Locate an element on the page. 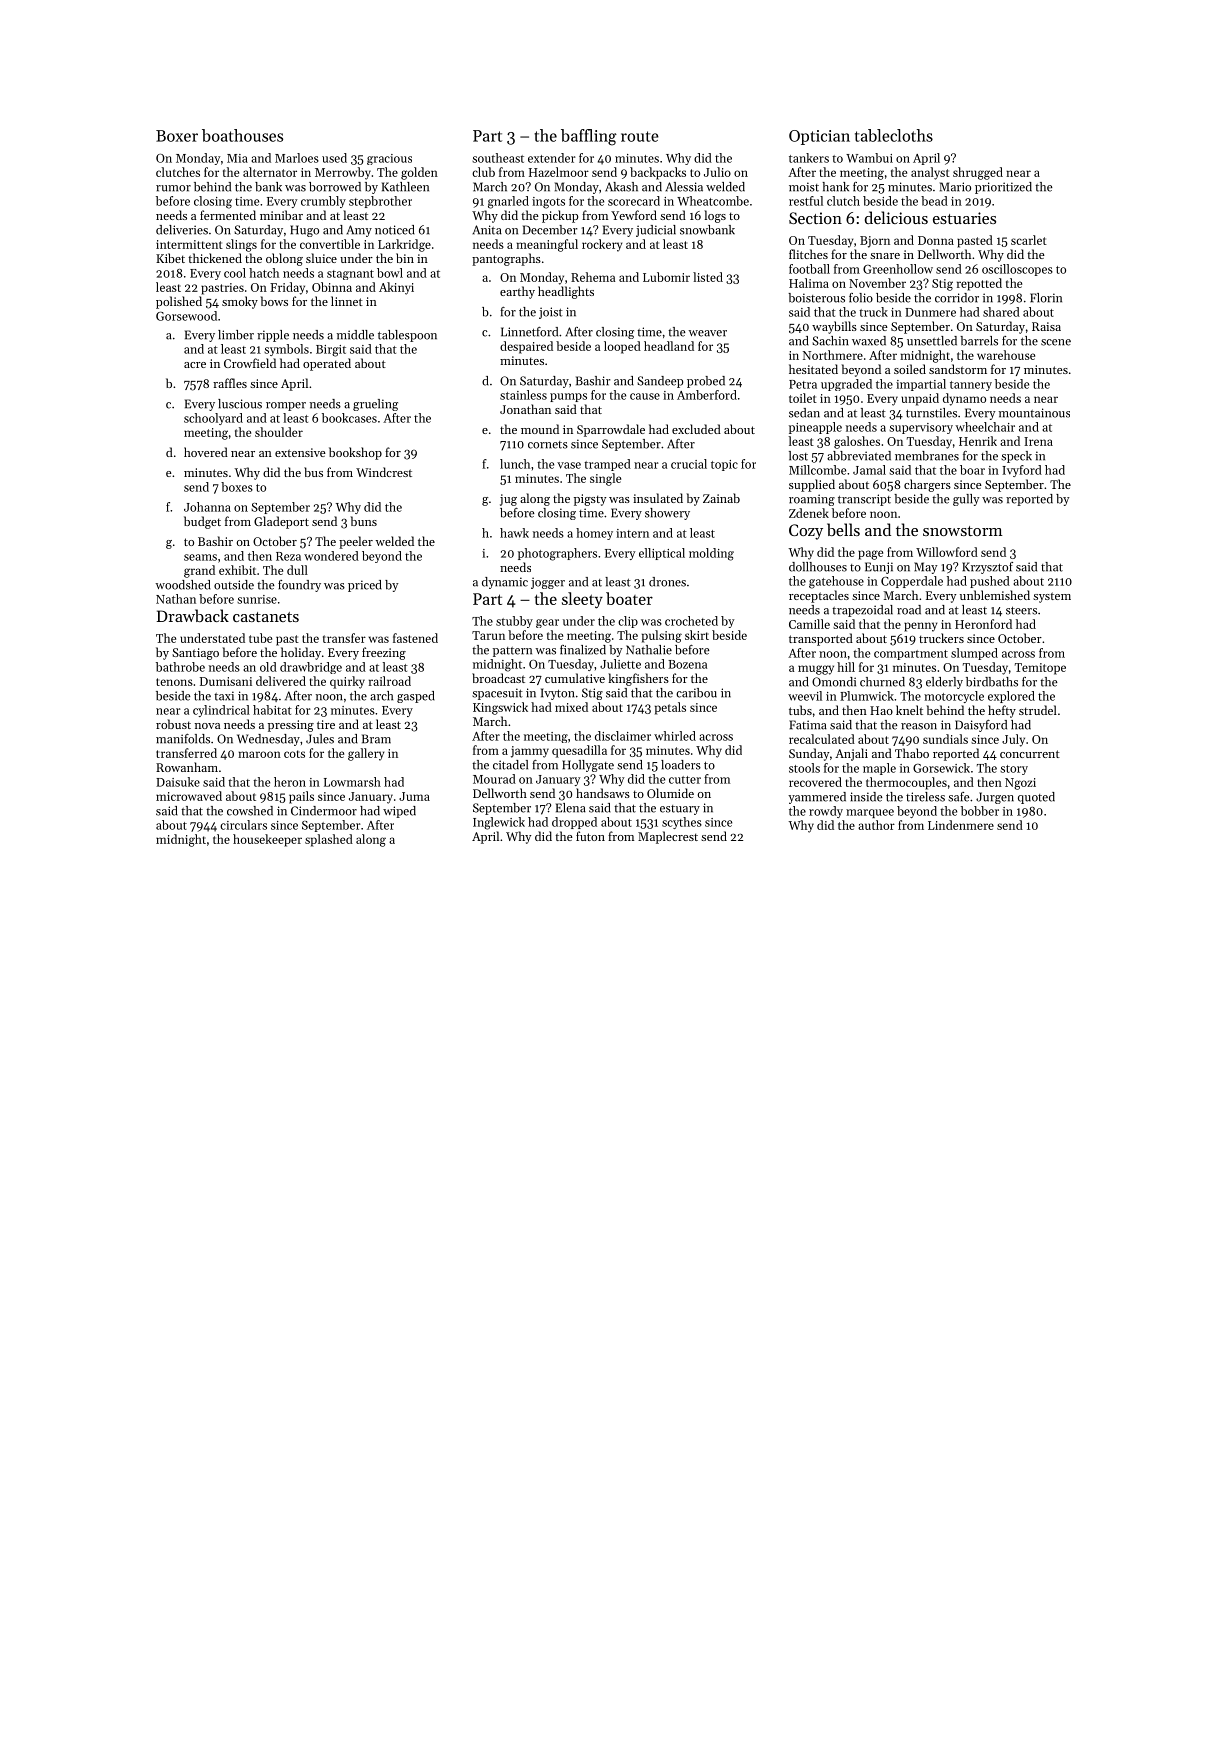 The image size is (1229, 1738). Alessia is located at coordinates (684, 187).
